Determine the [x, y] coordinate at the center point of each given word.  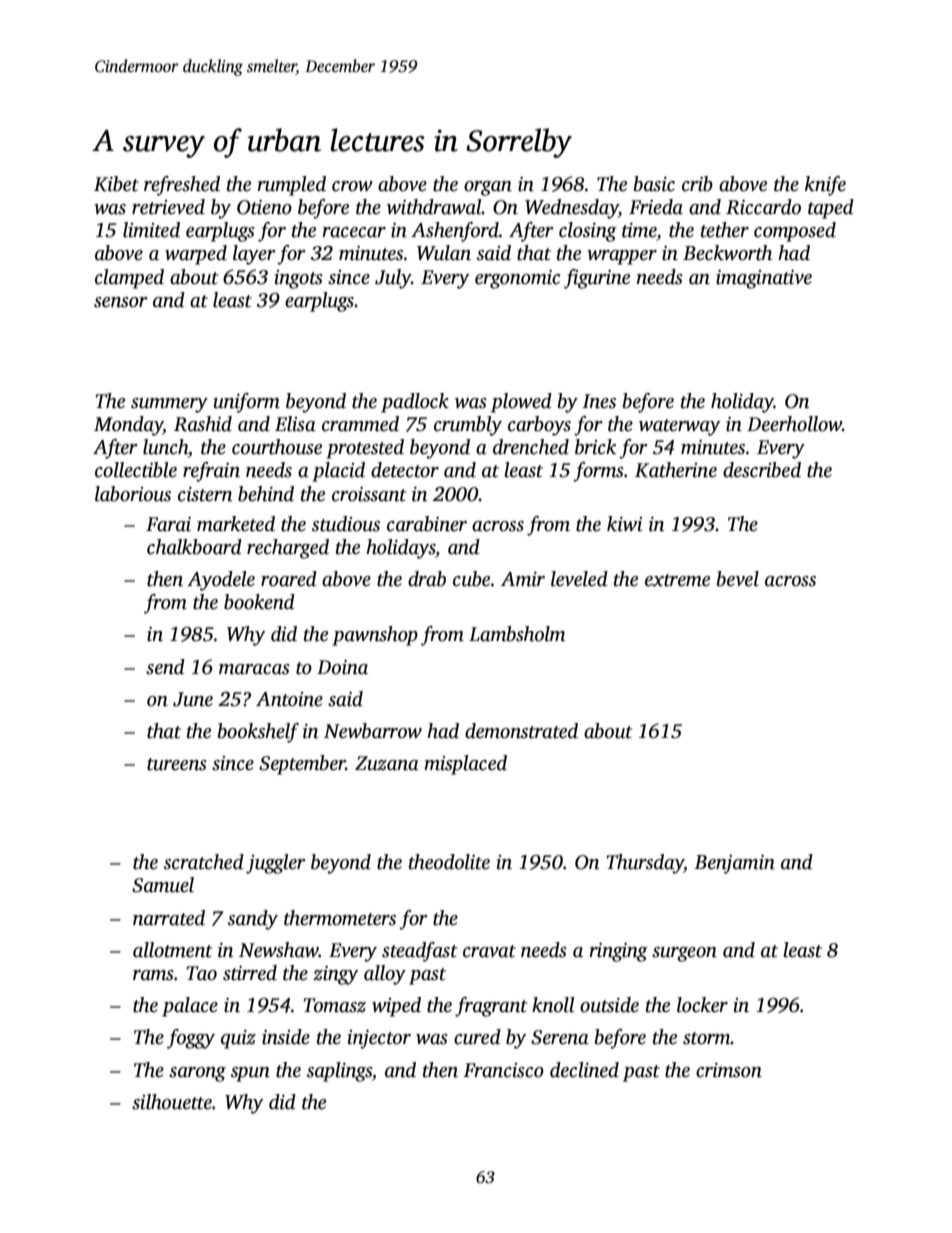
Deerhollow [794, 424]
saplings [339, 1072]
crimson [729, 1070]
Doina [342, 667]
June [193, 699]
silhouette [172, 1102]
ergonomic [517, 279]
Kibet [116, 184]
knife [825, 186]
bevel [738, 579]
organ [488, 188]
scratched [204, 862]
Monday [128, 426]
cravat [489, 951]
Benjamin [734, 864]
